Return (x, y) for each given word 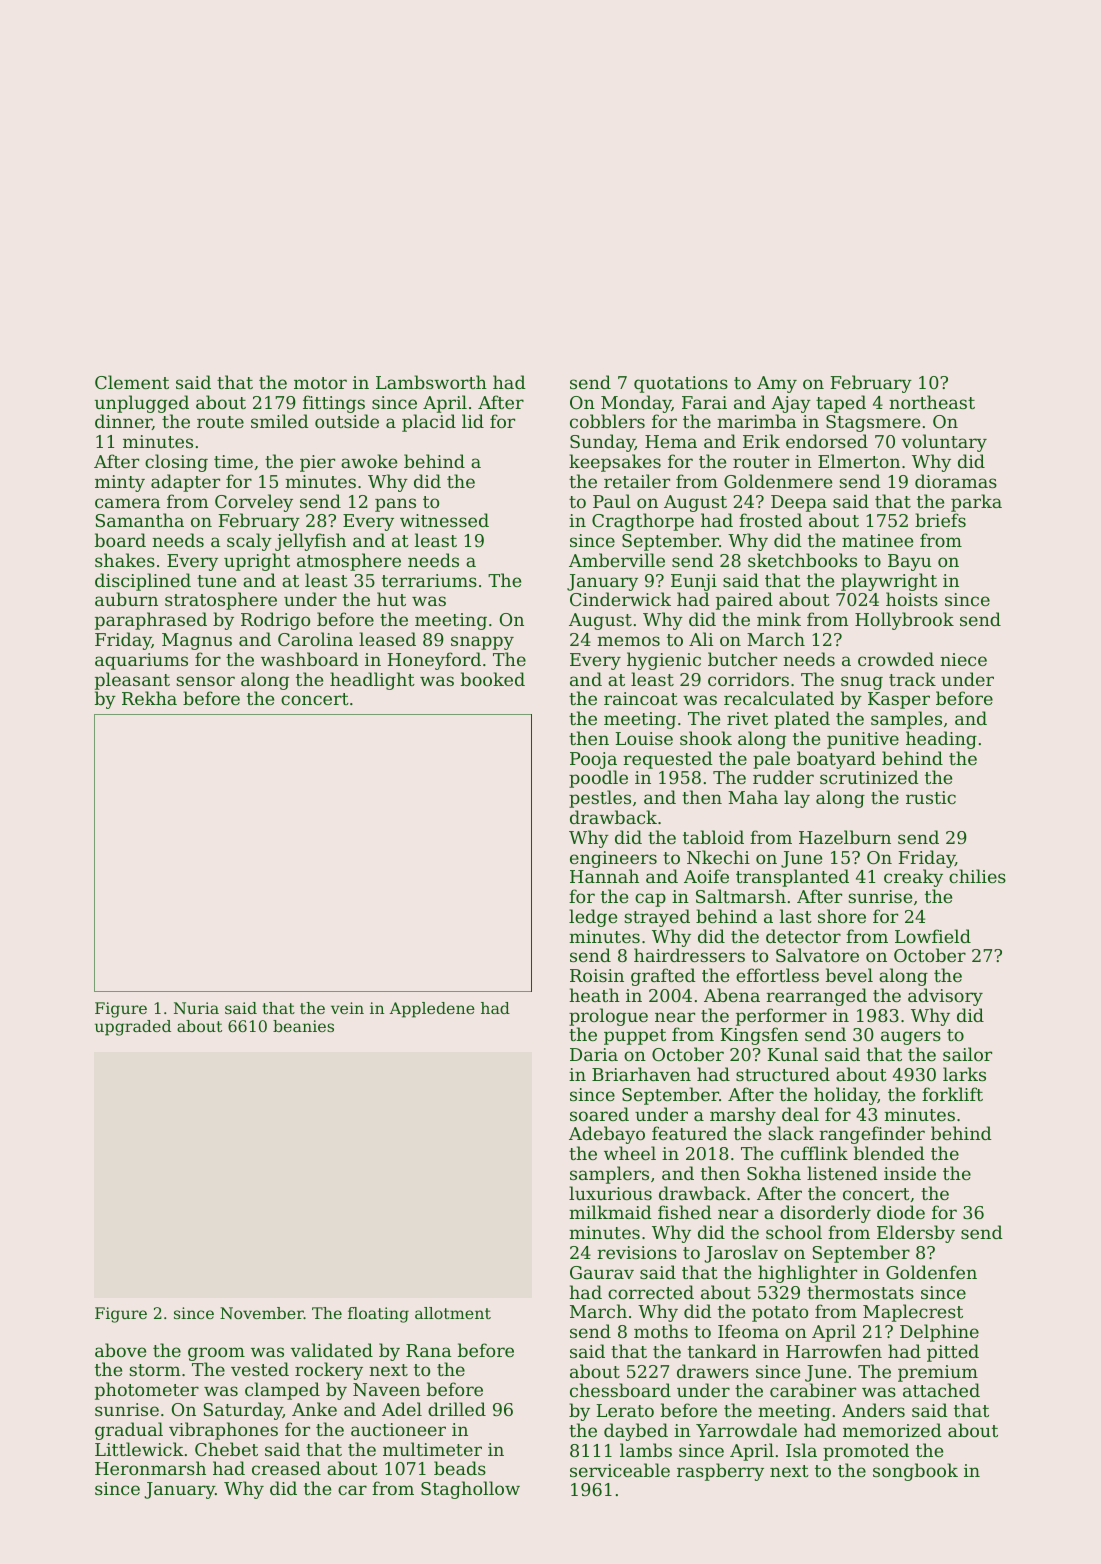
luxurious (610, 1193)
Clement (132, 382)
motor (320, 383)
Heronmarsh (150, 1468)
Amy (777, 384)
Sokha (774, 1173)
